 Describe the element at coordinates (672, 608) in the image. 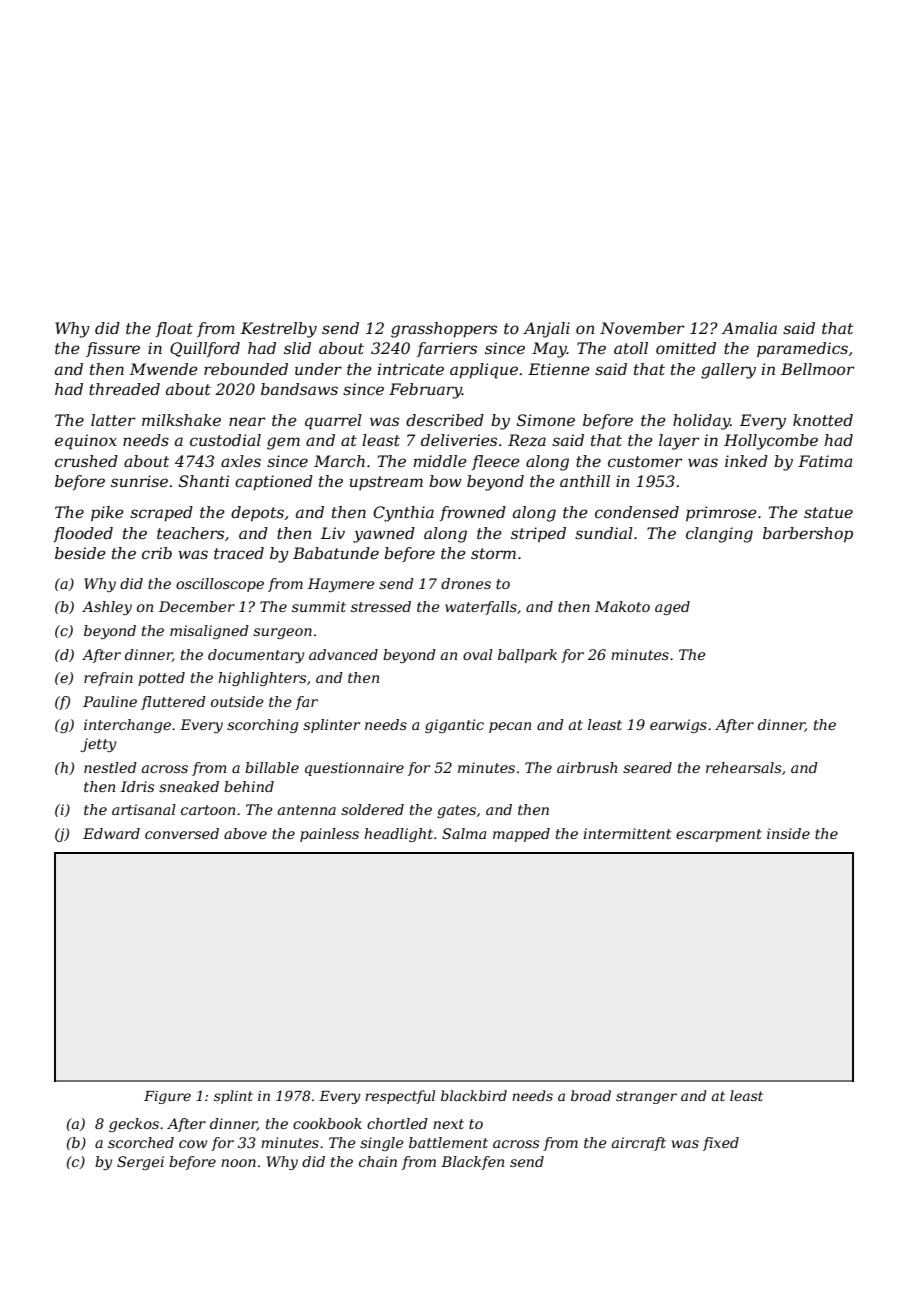

I see `aged` at that location.
